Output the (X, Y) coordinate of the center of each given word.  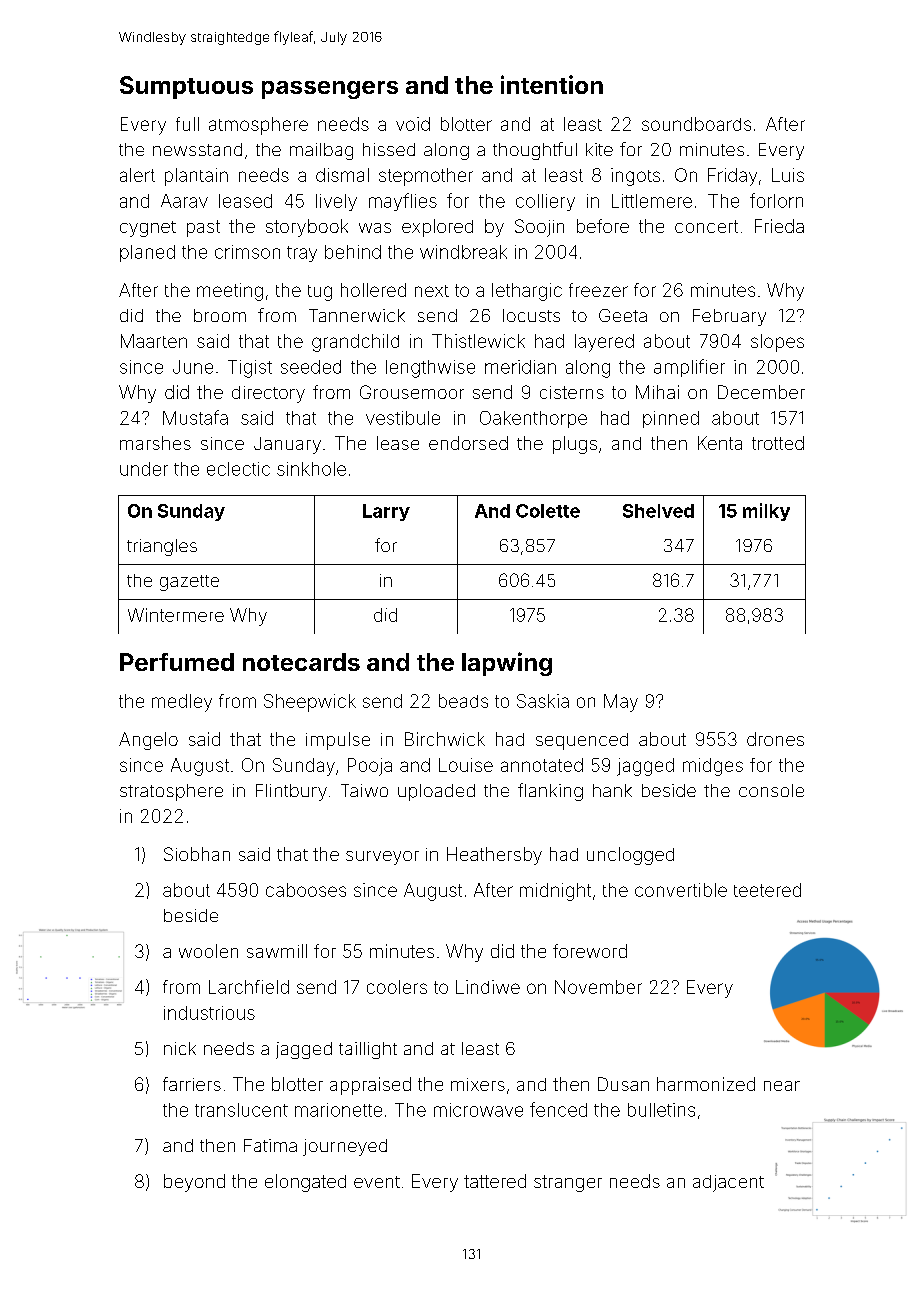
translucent (241, 1110)
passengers (330, 90)
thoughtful (535, 151)
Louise (466, 765)
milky (766, 512)
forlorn (776, 200)
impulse (338, 741)
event (377, 1182)
